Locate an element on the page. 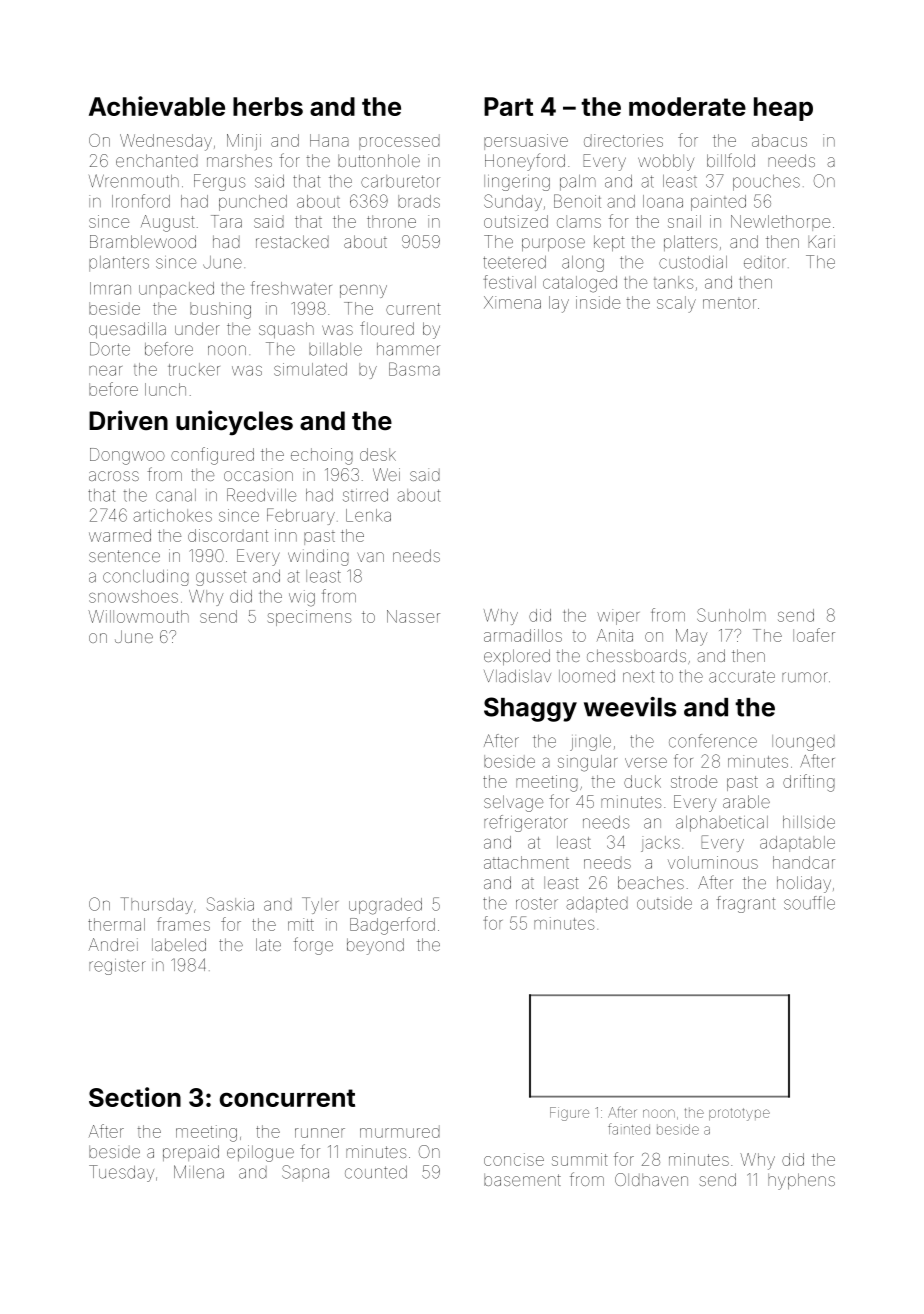 The image size is (924, 1314). counted is located at coordinates (376, 1172).
